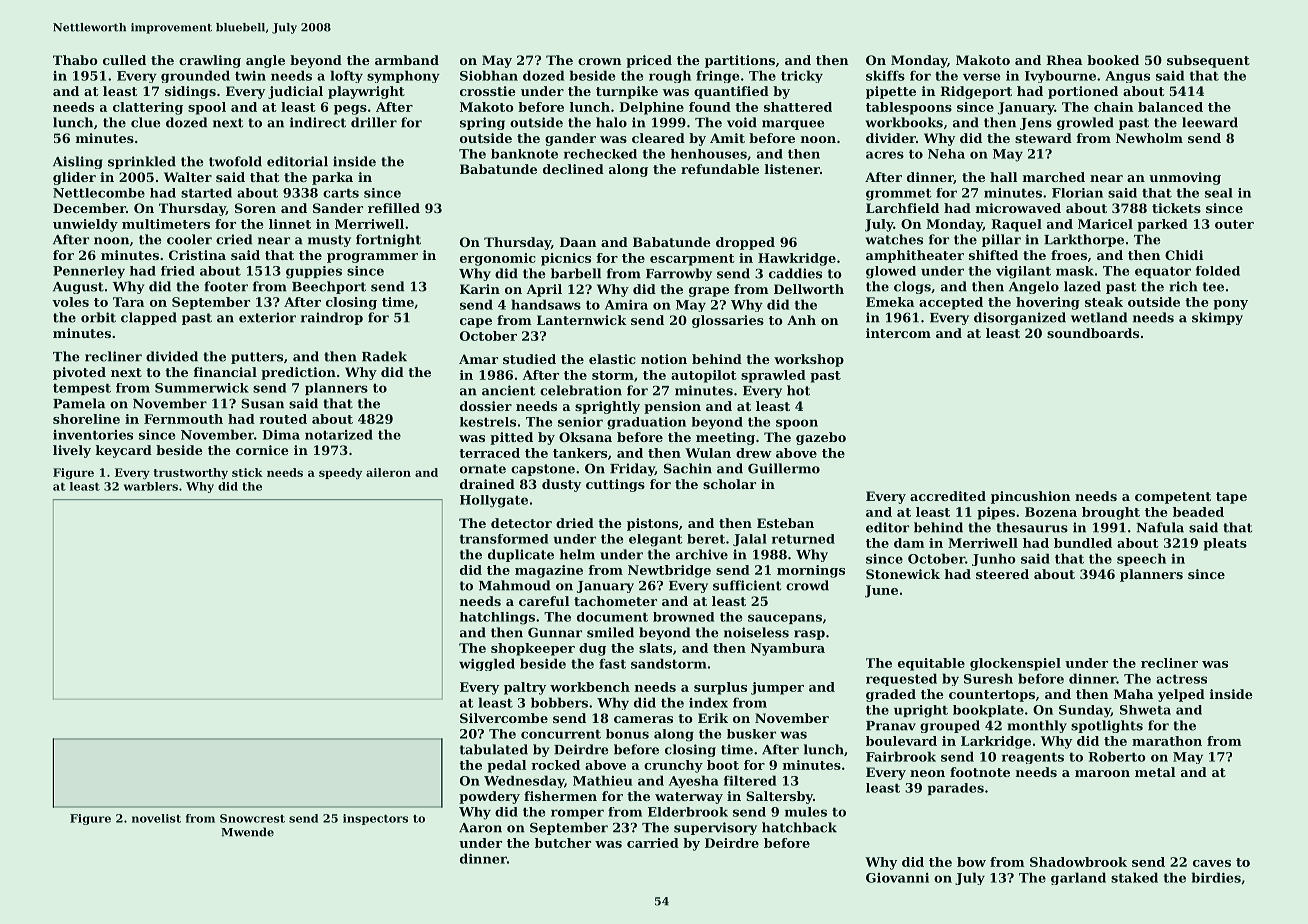 The width and height of the screenshot is (1308, 924). Describe the element at coordinates (188, 177) in the screenshot. I see `Walter` at that location.
